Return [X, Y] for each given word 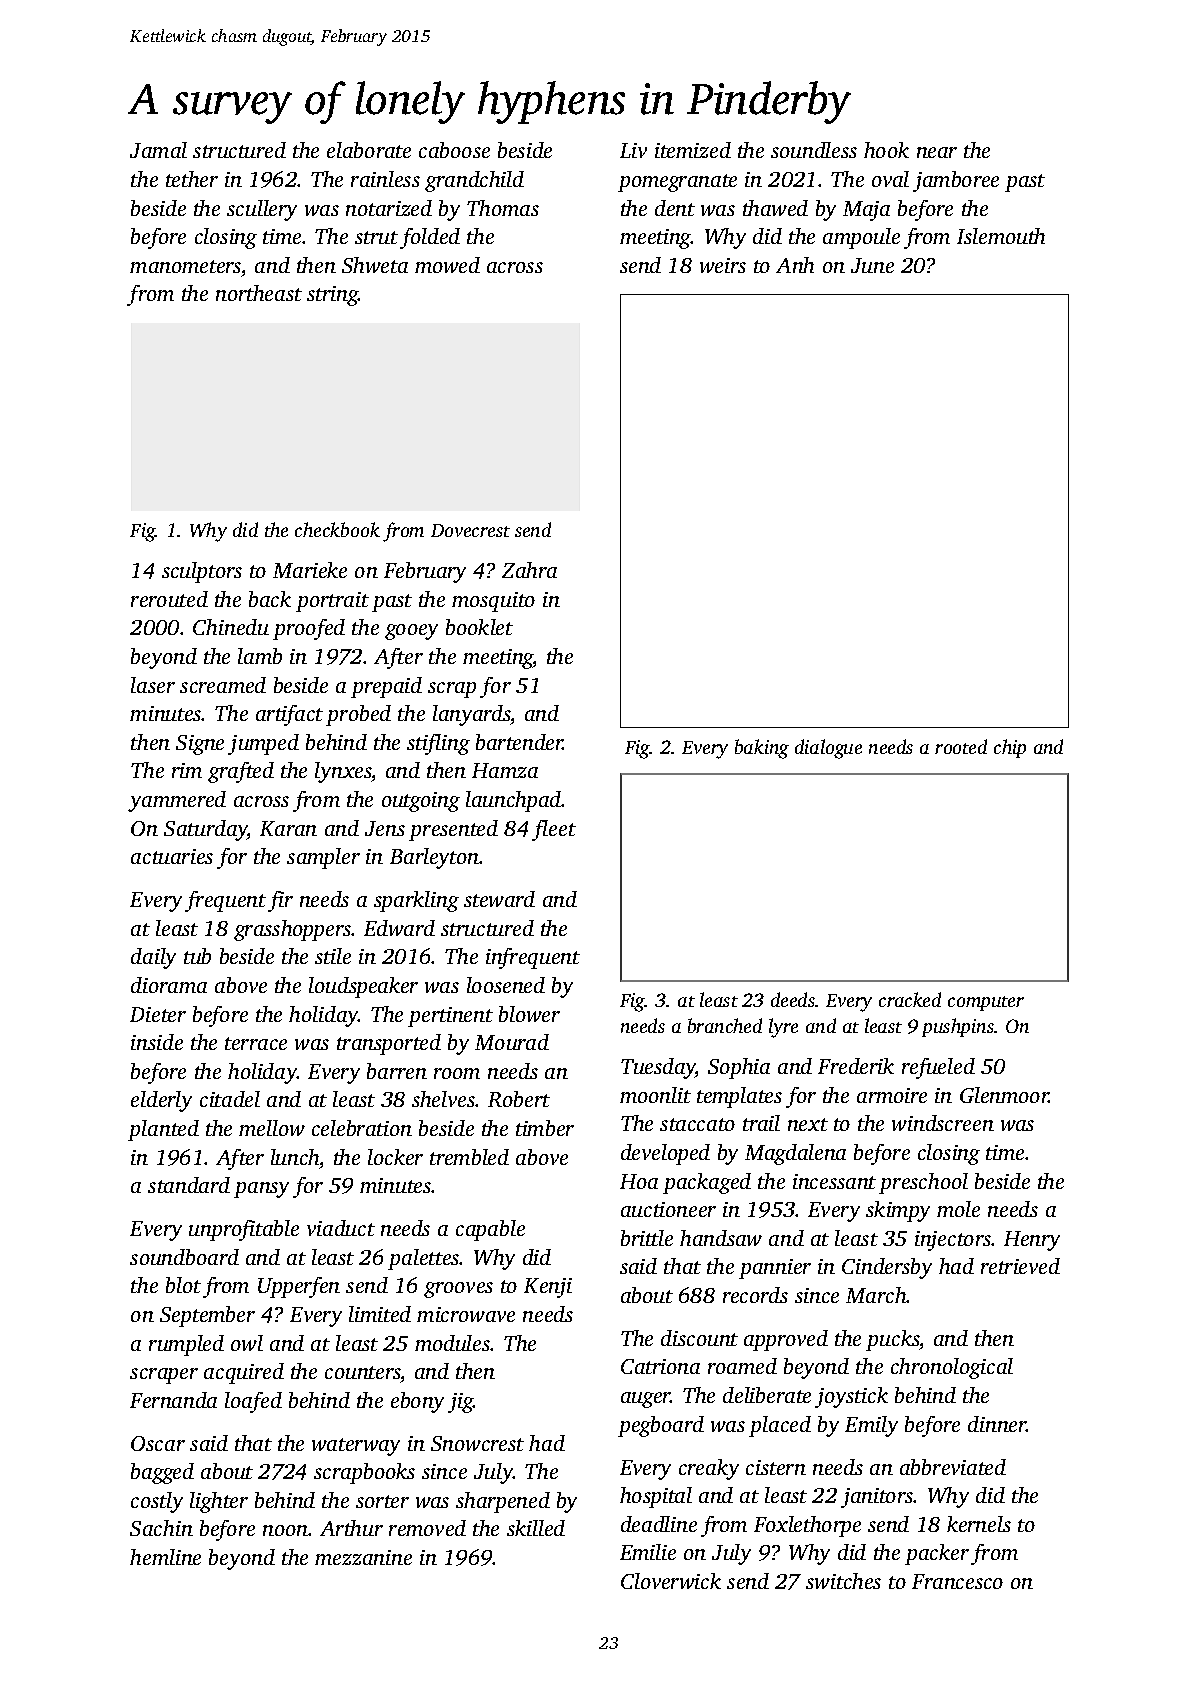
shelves [443, 1099]
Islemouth [1001, 236]
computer [986, 1003]
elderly [161, 1101]
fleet [554, 830]
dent [675, 208]
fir [280, 901]
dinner [997, 1424]
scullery [262, 210]
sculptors [202, 572]
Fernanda [173, 1400]
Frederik [856, 1066]
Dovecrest [470, 530]
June [872, 265]
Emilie [648, 1552]
